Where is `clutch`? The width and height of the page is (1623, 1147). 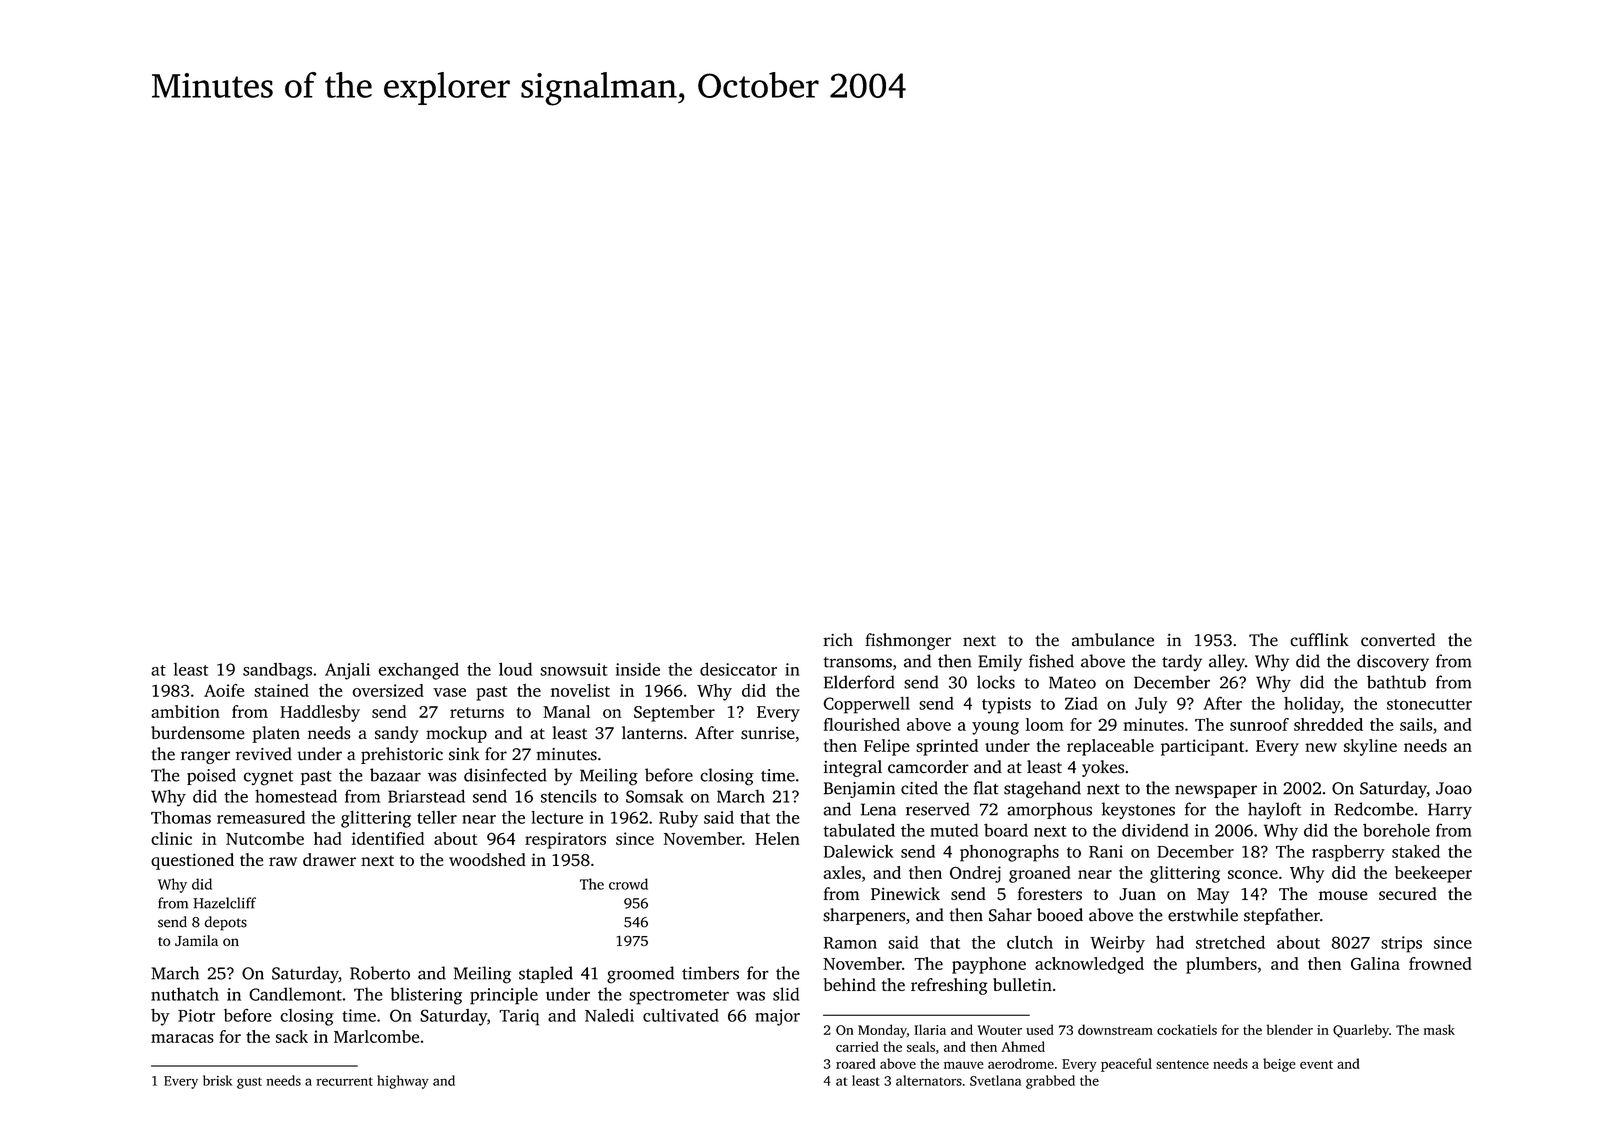 clutch is located at coordinates (1030, 942).
